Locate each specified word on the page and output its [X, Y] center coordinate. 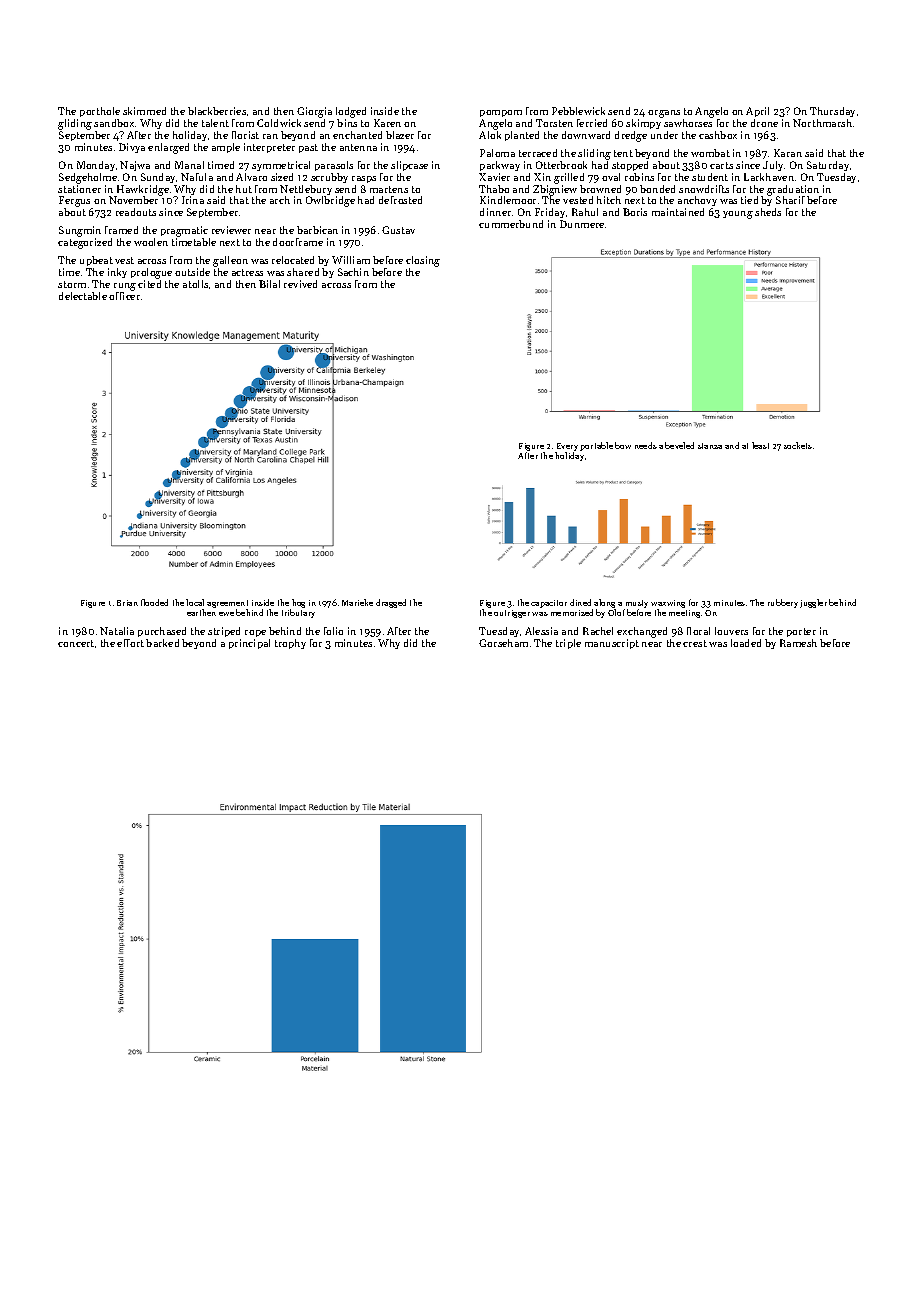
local [195, 602]
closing [423, 261]
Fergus [74, 201]
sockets [798, 445]
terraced [538, 153]
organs [664, 114]
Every [567, 447]
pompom [501, 113]
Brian [127, 603]
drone [764, 123]
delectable [83, 296]
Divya [132, 148]
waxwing [668, 604]
